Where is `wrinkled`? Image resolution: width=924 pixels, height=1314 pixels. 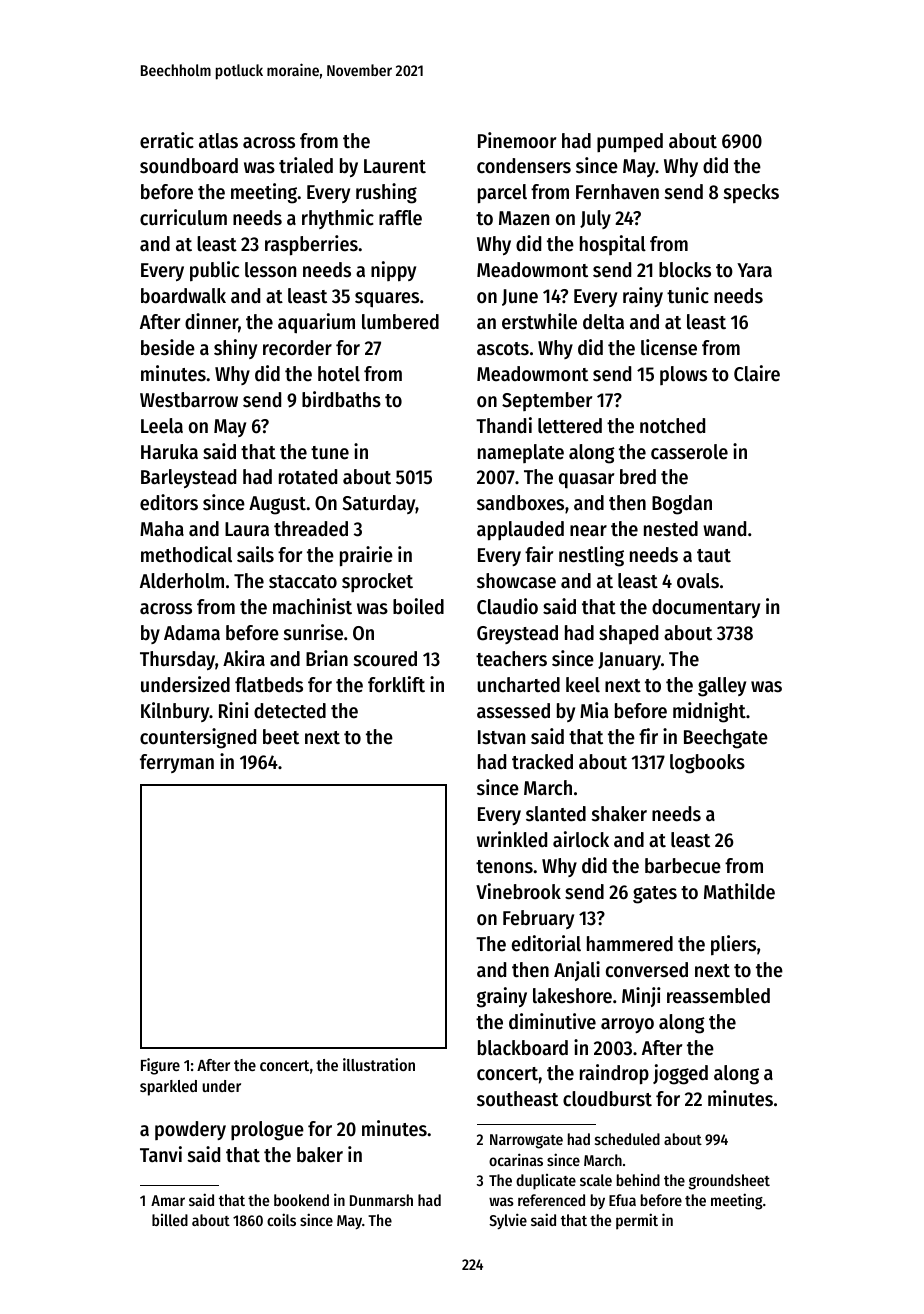
wrinkled is located at coordinates (512, 839).
